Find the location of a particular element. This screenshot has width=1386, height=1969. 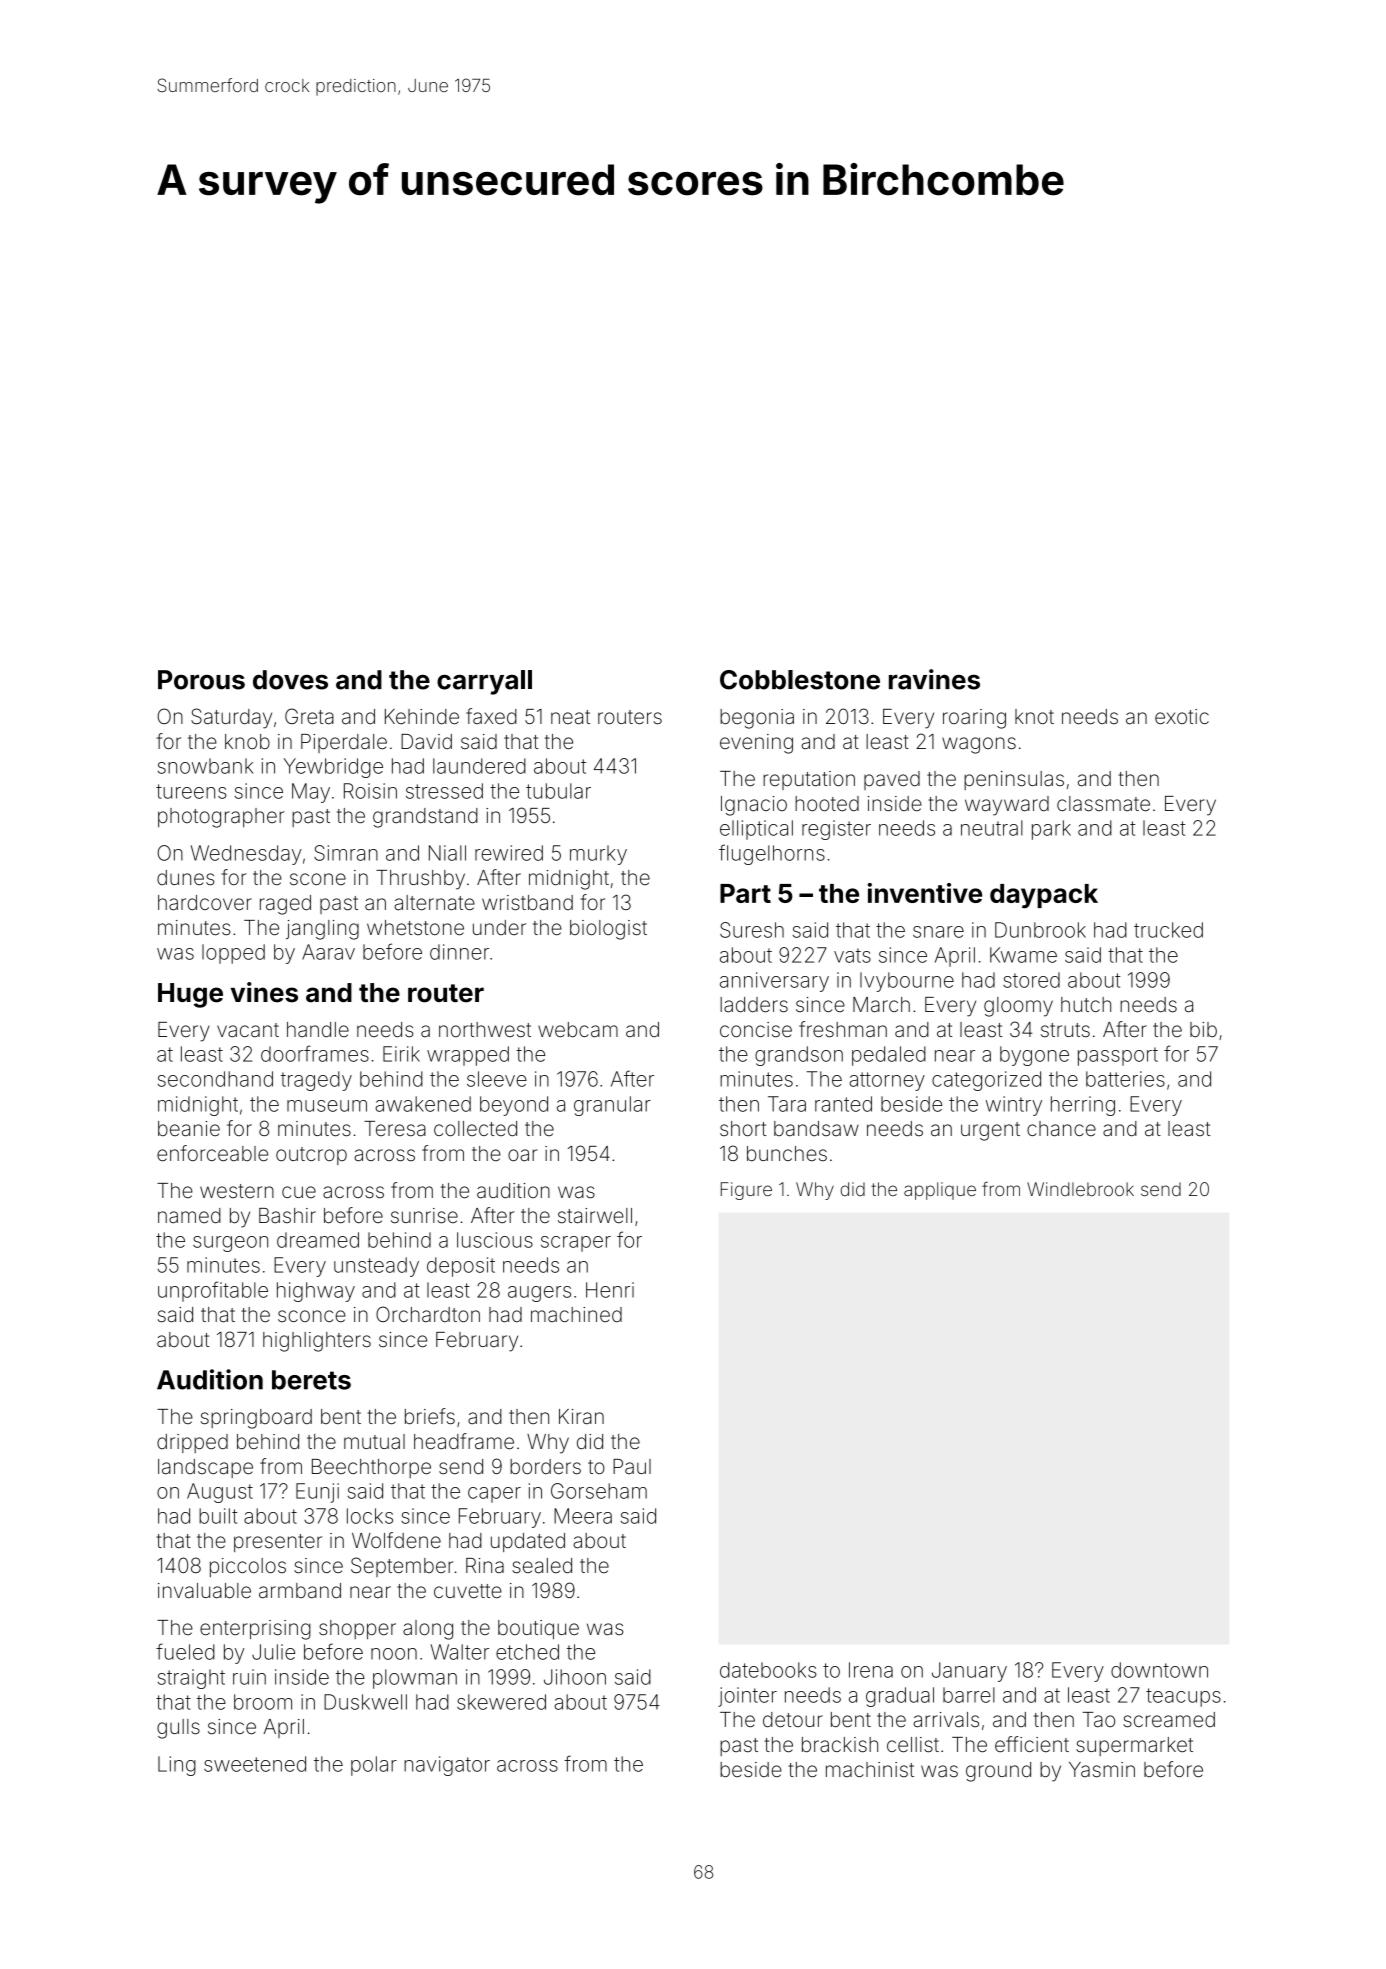

exotic is located at coordinates (1182, 716).
